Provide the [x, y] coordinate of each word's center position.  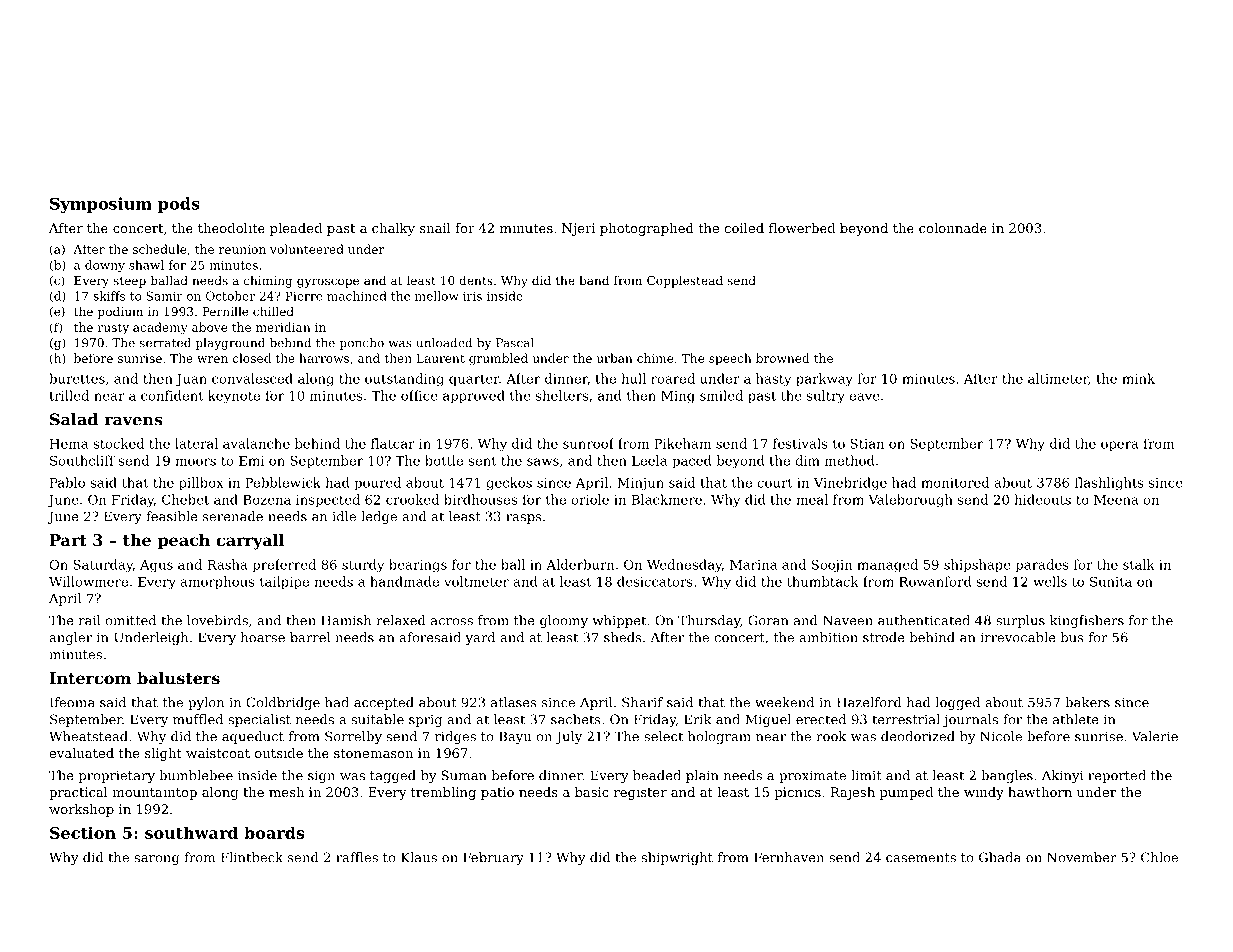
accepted [384, 703]
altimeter [1058, 378]
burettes [77, 378]
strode [884, 637]
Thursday [709, 621]
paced [692, 461]
